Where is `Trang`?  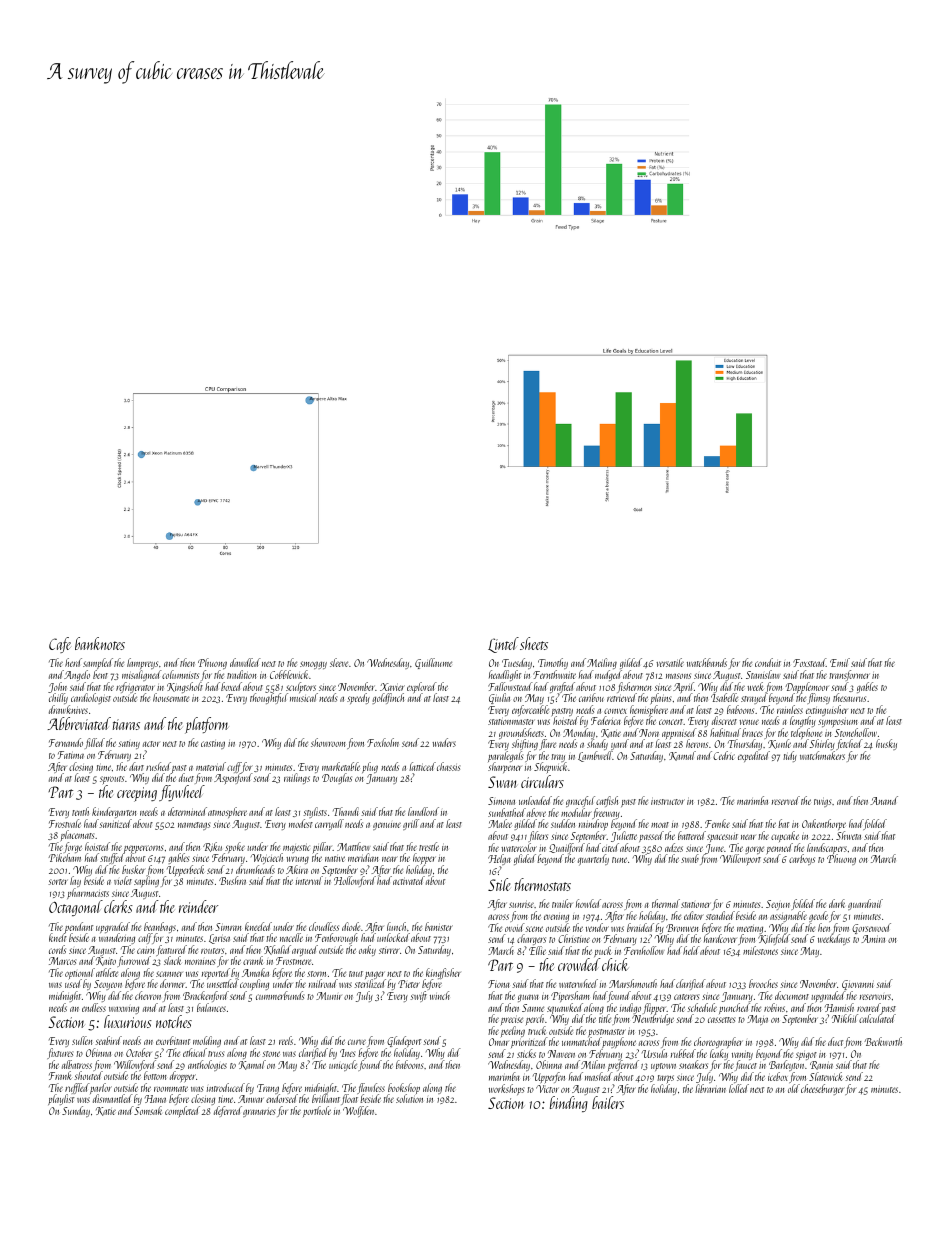 Trang is located at coordinates (268, 1089).
